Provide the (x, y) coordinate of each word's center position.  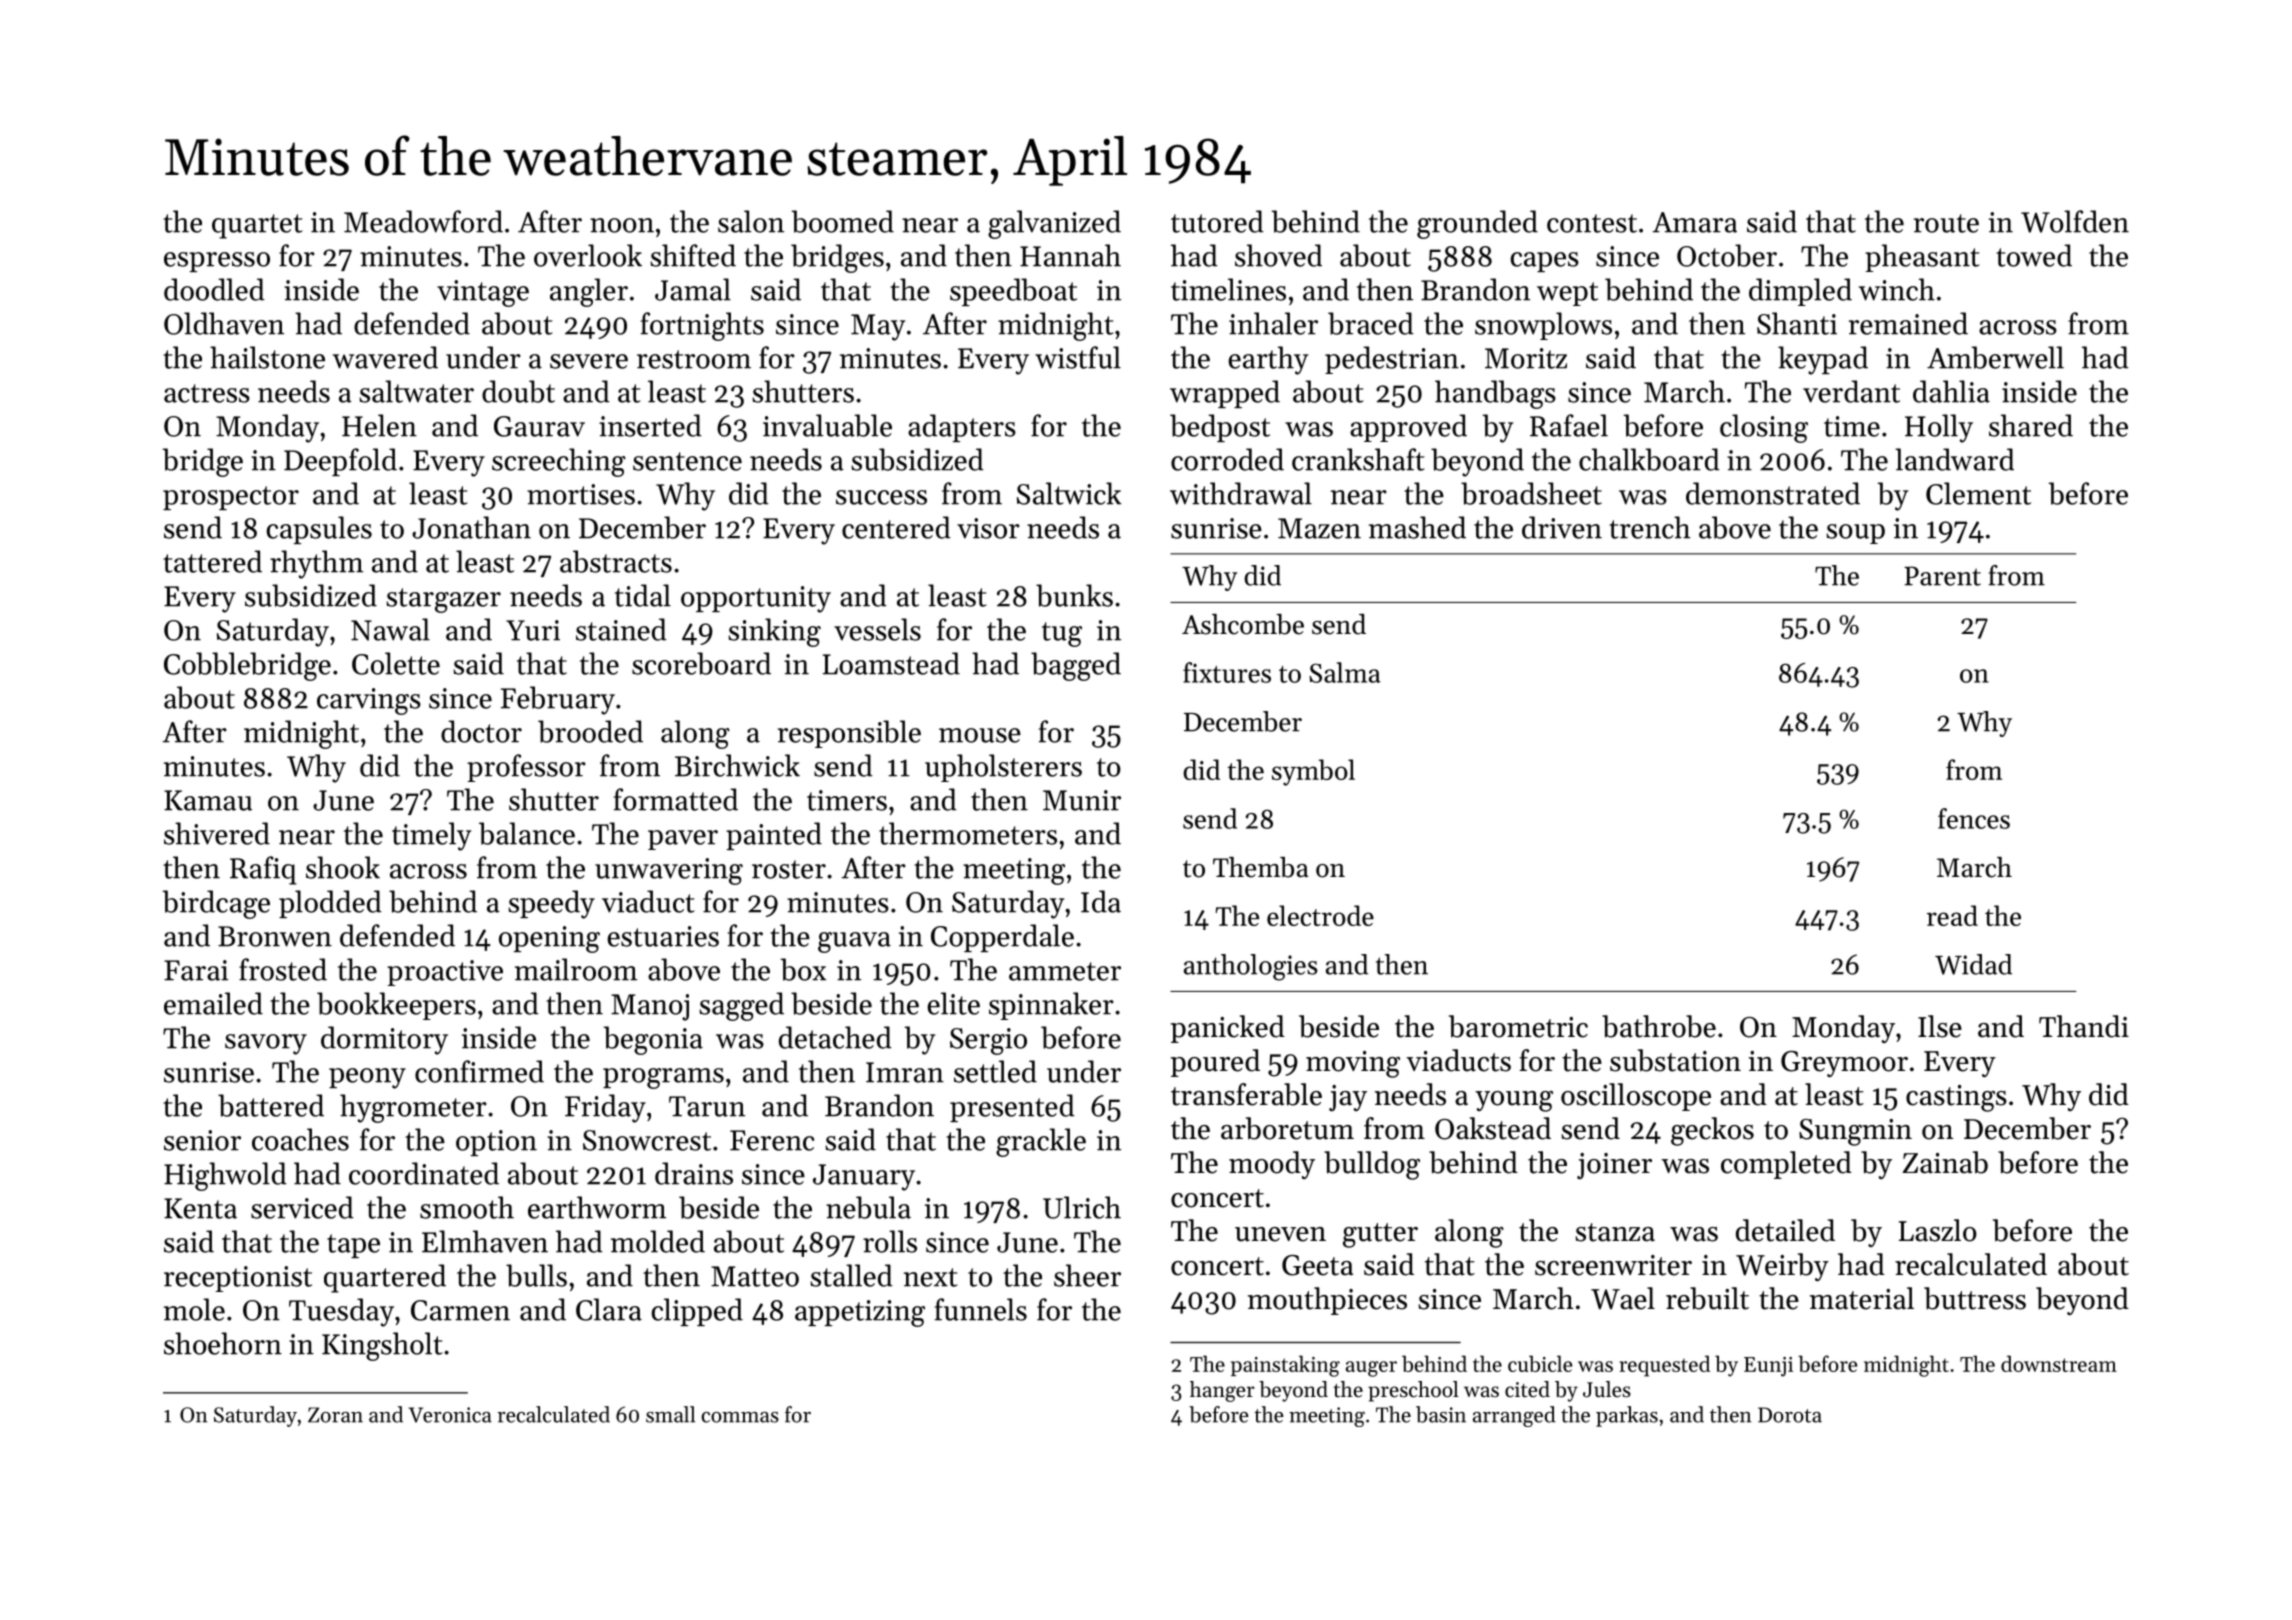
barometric (1518, 1026)
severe (589, 361)
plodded (330, 904)
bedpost (1220, 428)
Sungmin (1855, 1132)
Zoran (335, 1415)
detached (835, 1037)
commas (740, 1417)
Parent (1942, 576)
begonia (653, 1040)
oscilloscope (1636, 1097)
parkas (1627, 1416)
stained (621, 629)
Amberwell (1995, 357)
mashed (1417, 527)
